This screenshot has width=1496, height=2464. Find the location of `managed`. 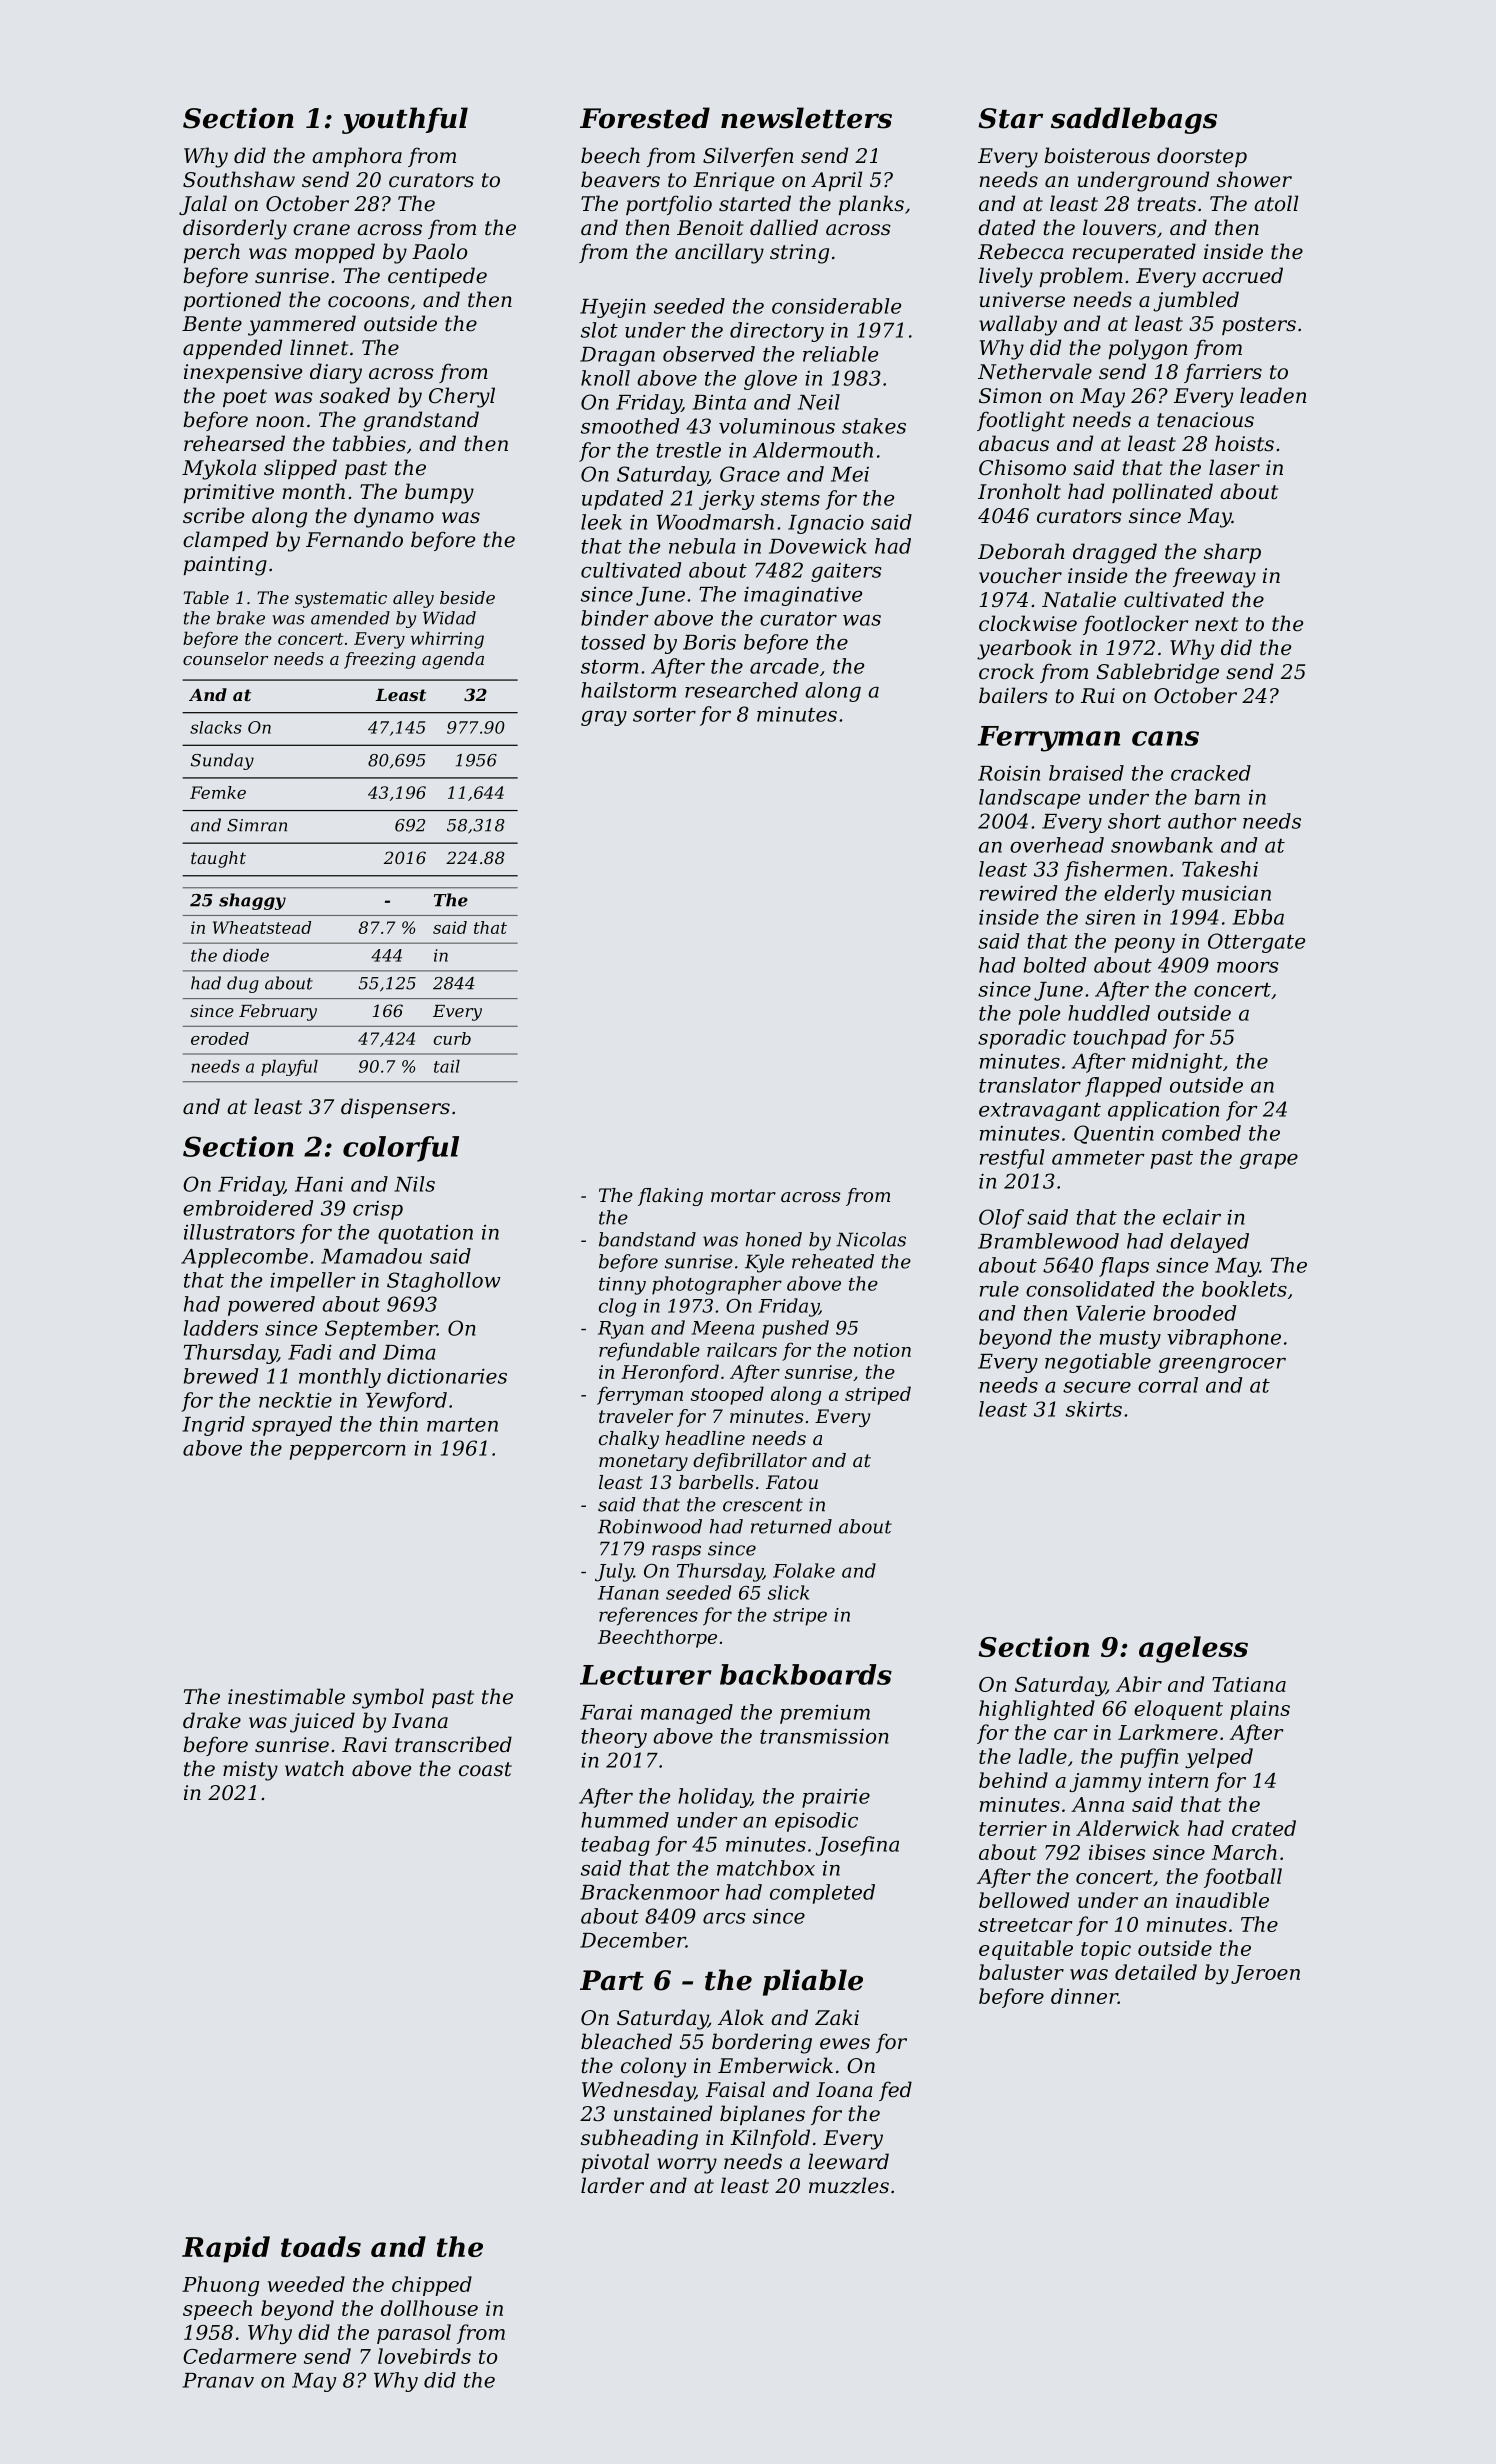

managed is located at coordinates (687, 1714).
